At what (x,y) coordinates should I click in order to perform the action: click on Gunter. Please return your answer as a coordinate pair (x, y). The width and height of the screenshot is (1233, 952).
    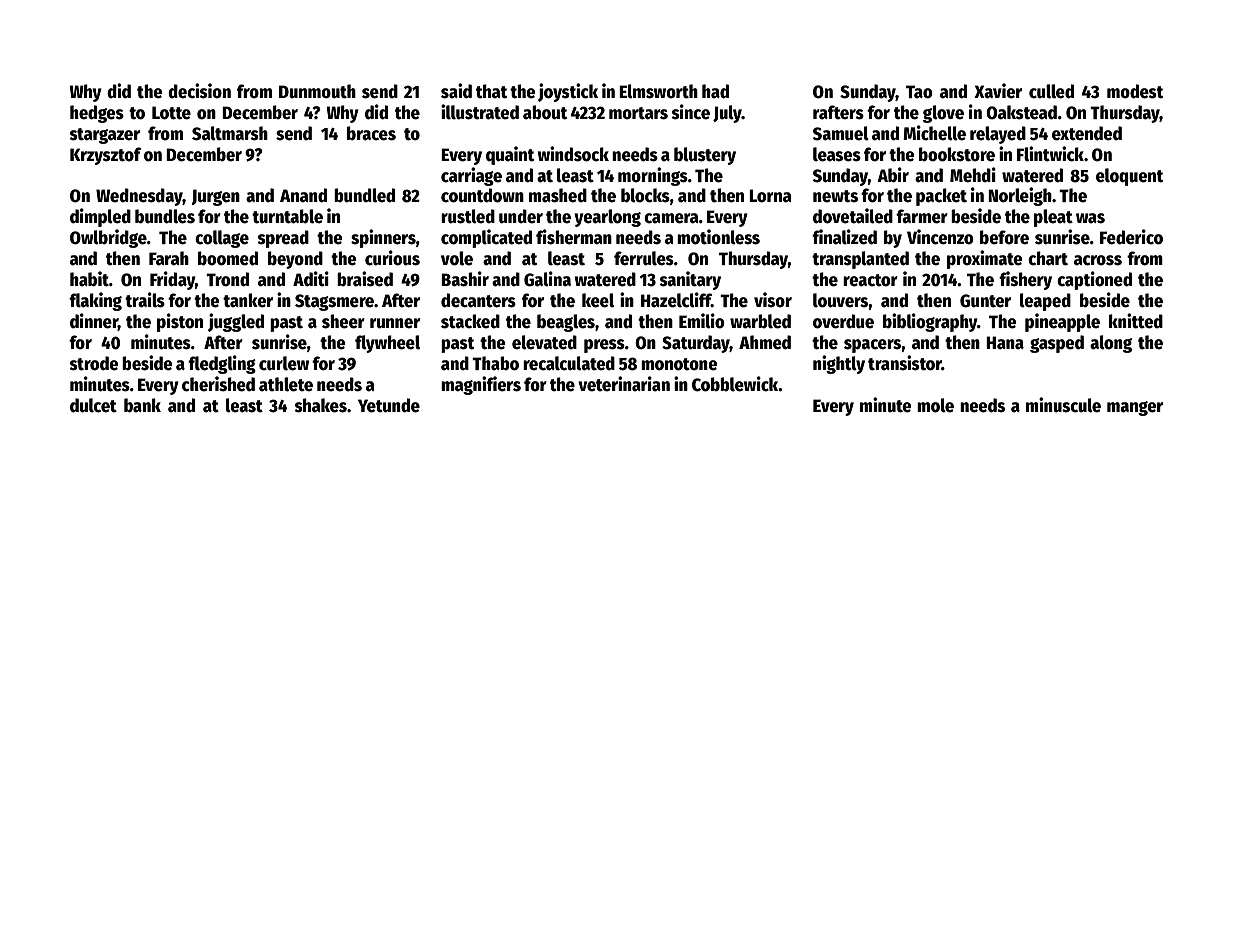
    Looking at the image, I should click on (985, 301).
